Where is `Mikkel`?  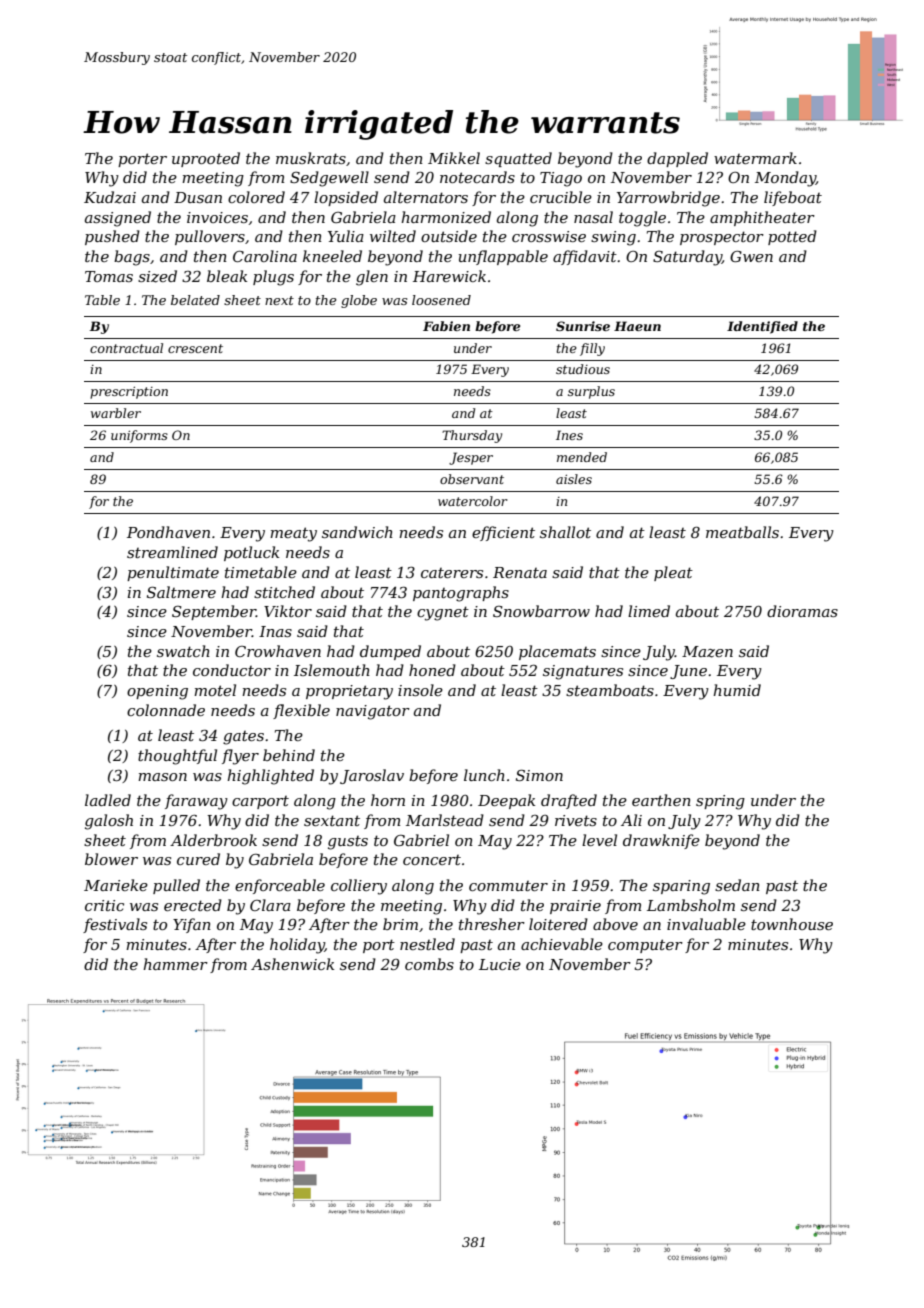 Mikkel is located at coordinates (454, 158).
